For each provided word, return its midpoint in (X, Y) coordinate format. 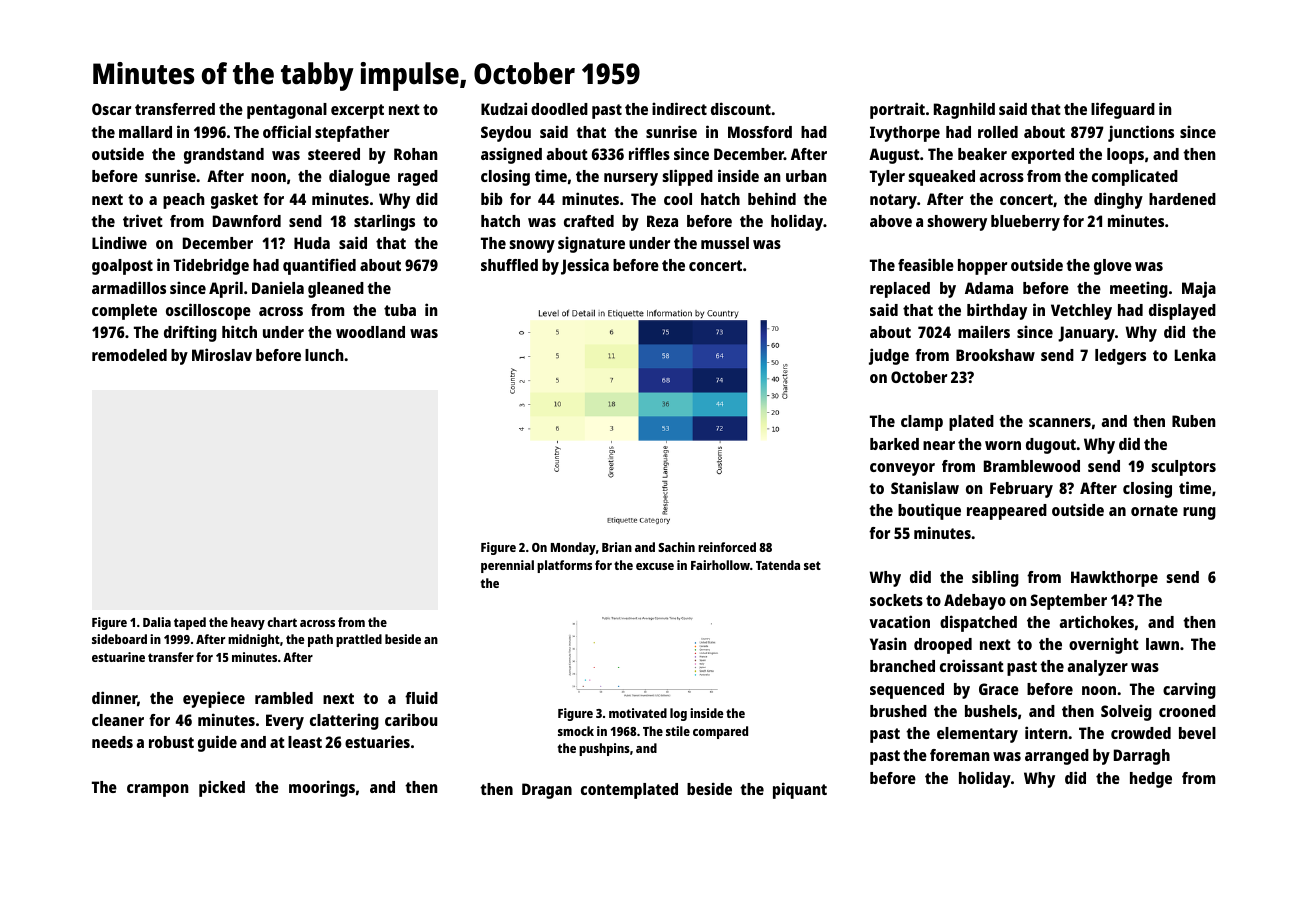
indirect (679, 108)
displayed (1182, 311)
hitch (239, 331)
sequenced (907, 691)
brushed (898, 711)
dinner (114, 697)
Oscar (111, 109)
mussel (725, 243)
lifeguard (1123, 110)
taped (190, 623)
